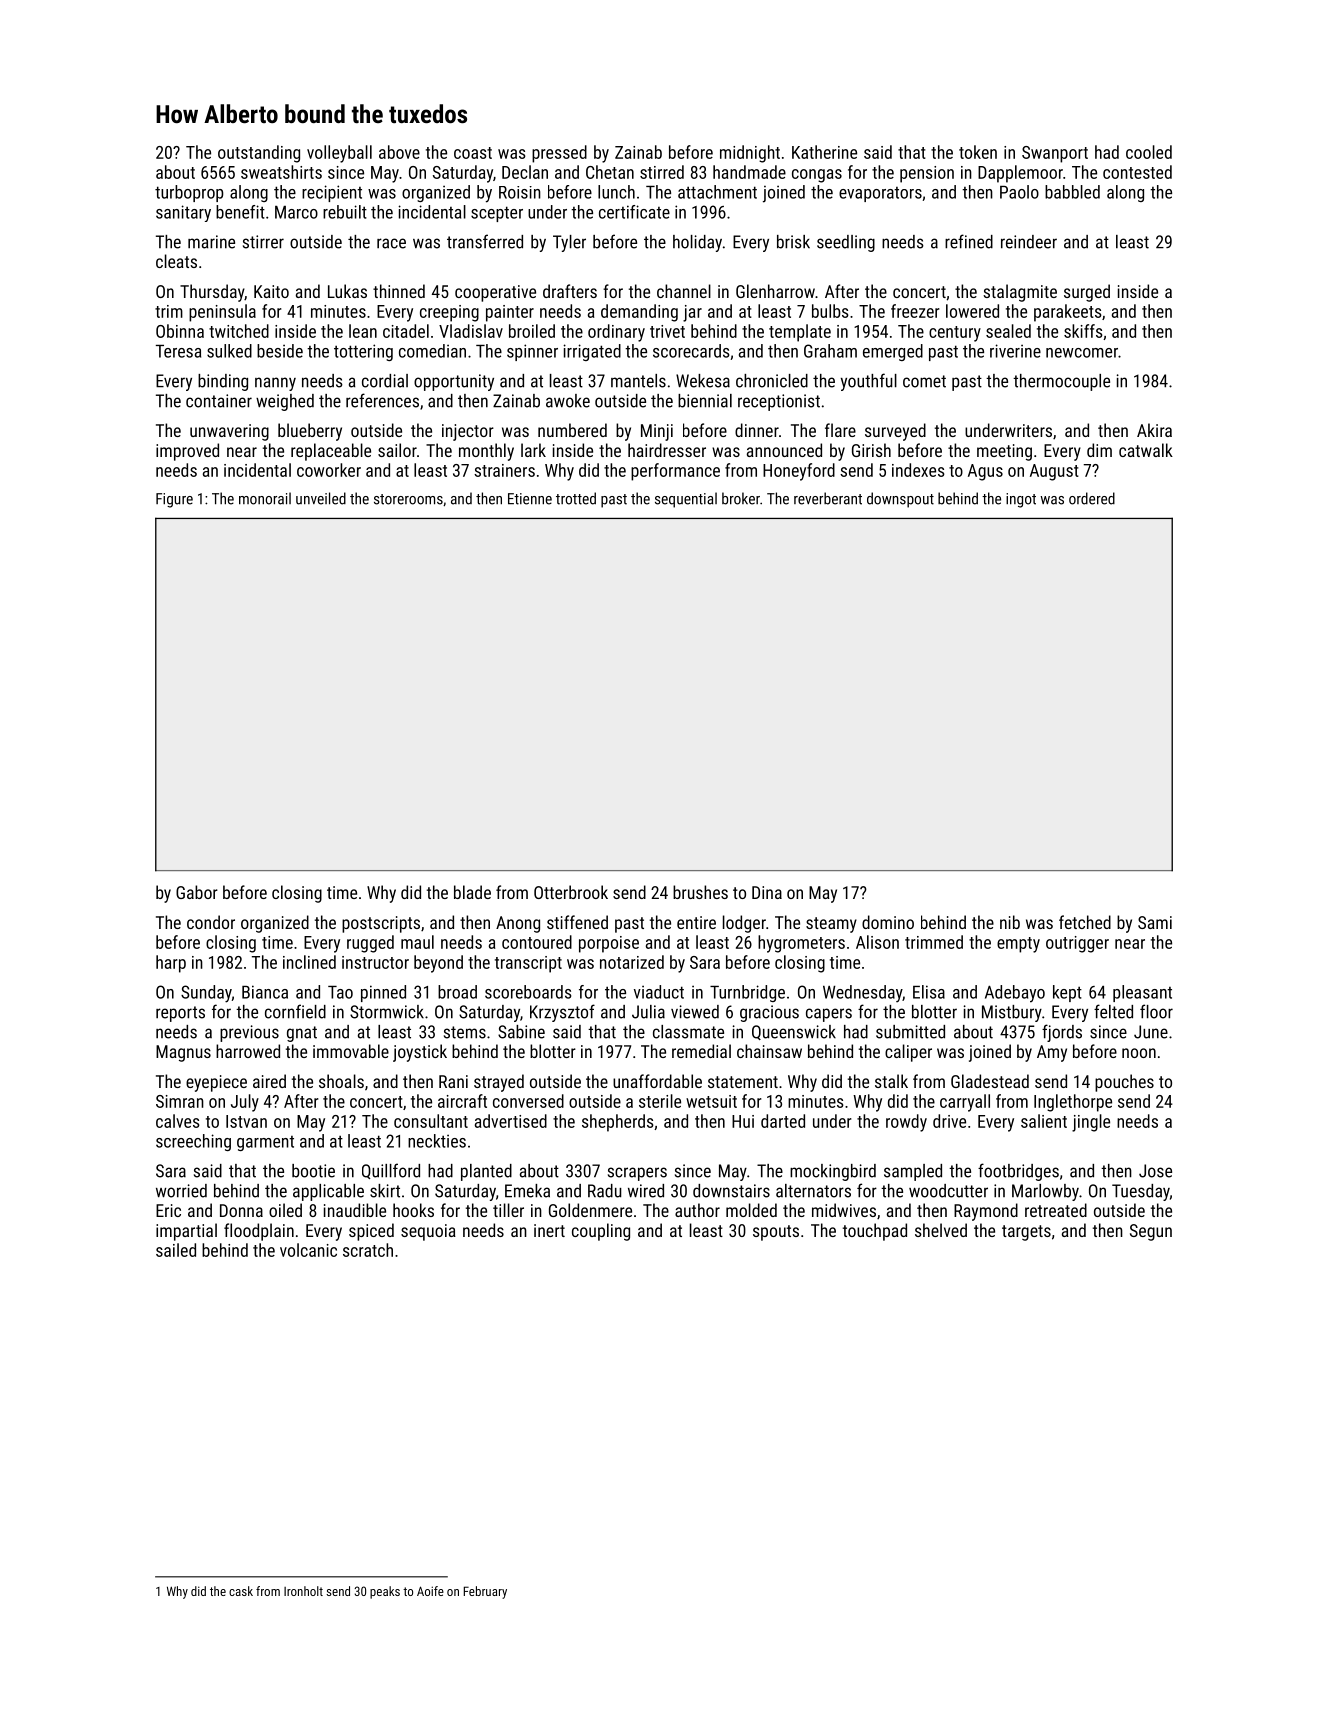 The height and width of the document is (1719, 1328). What do you see at coordinates (472, 892) in the document?
I see `blade` at bounding box center [472, 892].
